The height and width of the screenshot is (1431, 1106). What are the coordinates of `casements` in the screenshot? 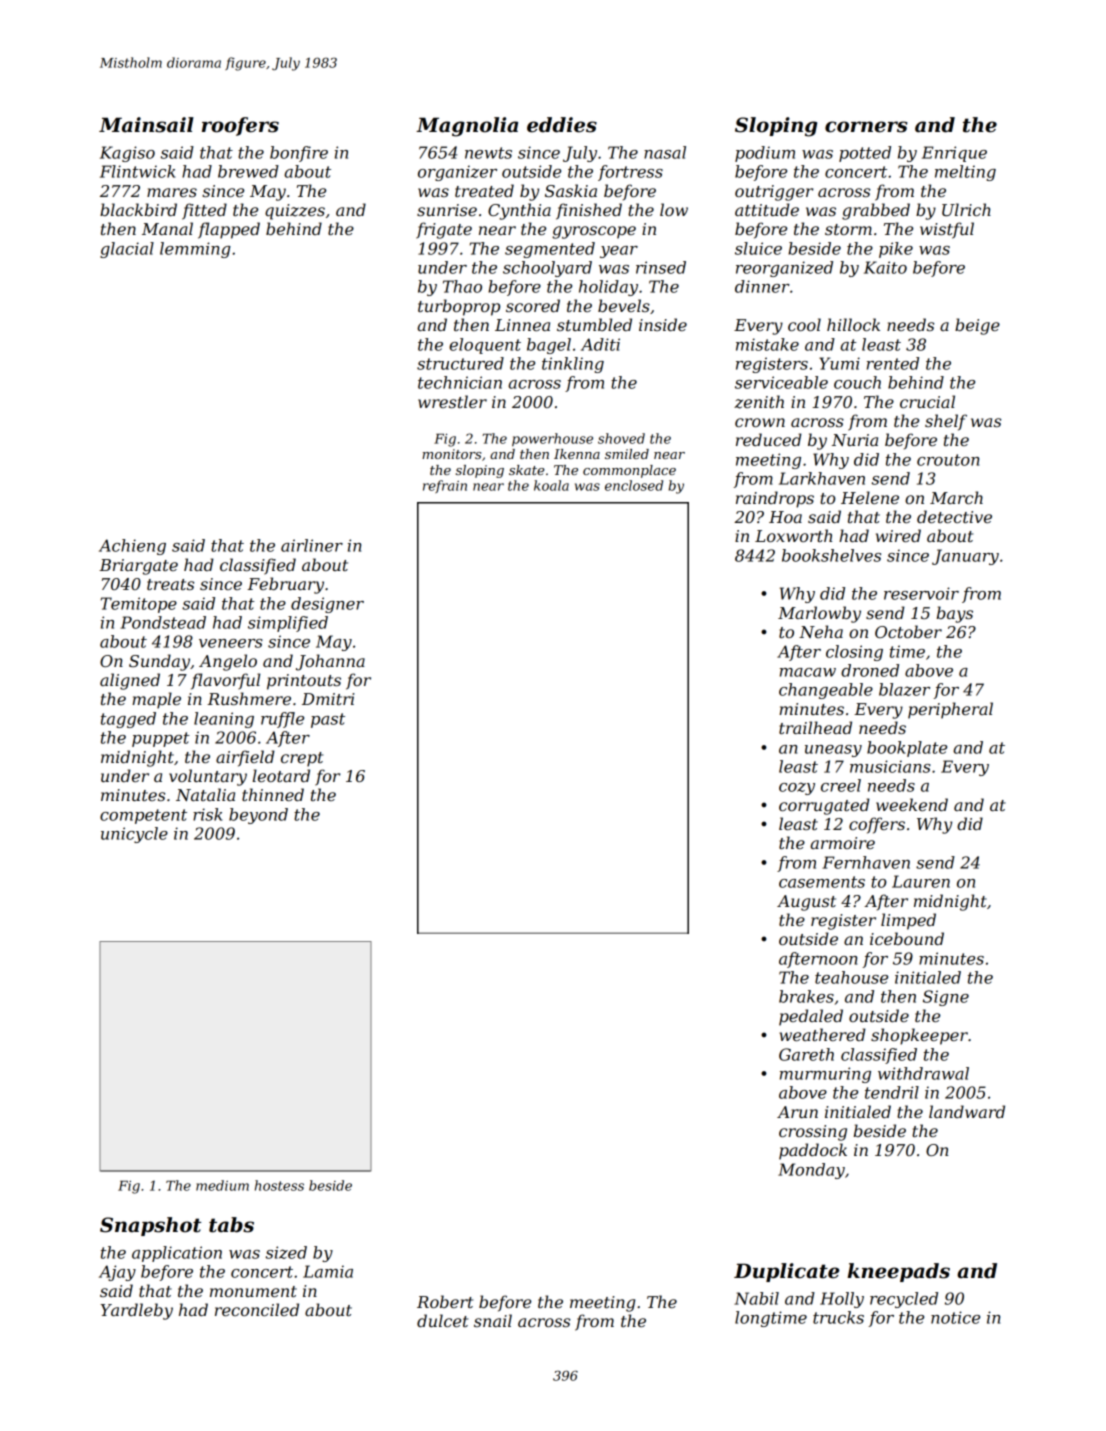 It's located at (822, 882).
